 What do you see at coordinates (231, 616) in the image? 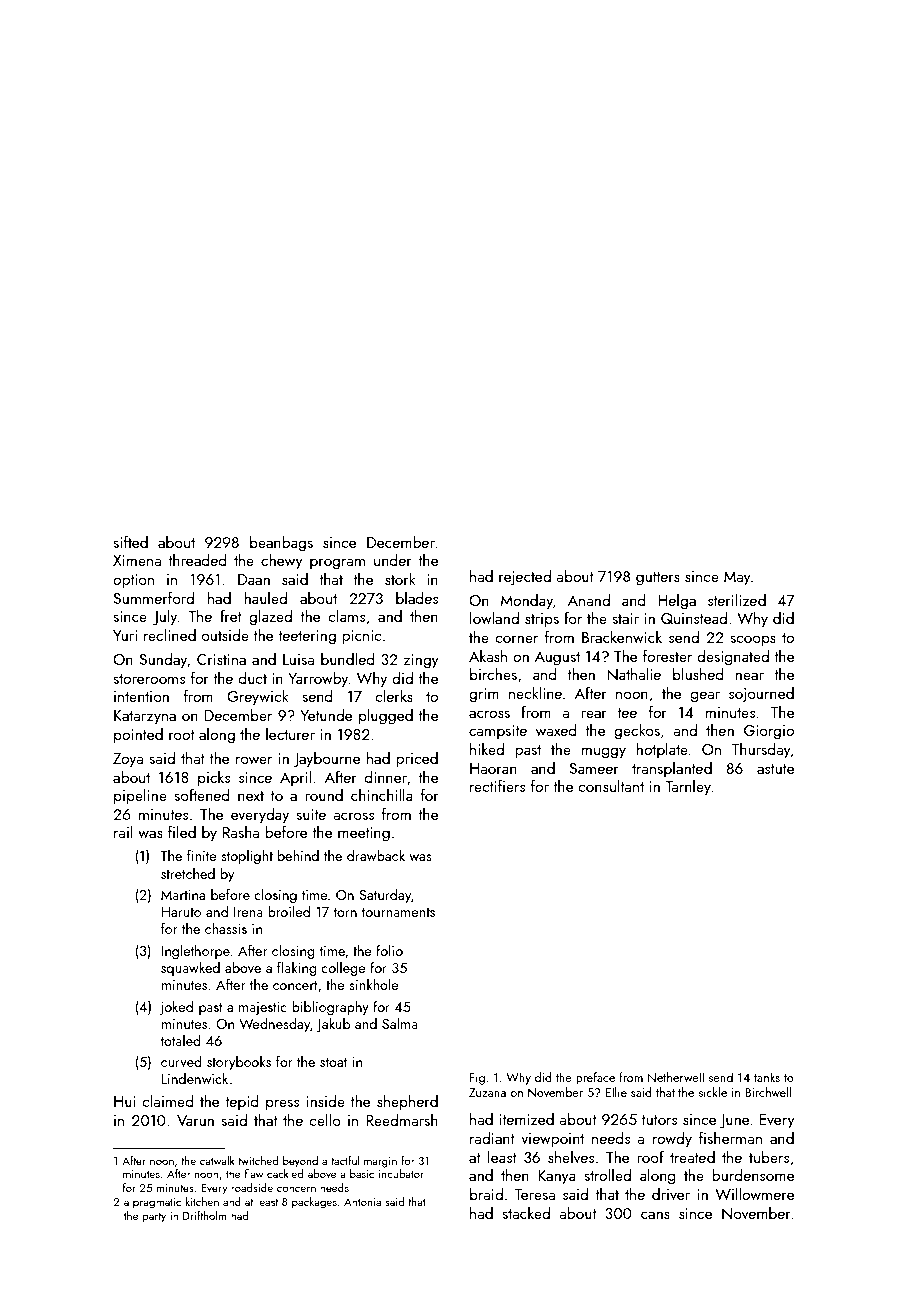
I see `fret` at bounding box center [231, 616].
